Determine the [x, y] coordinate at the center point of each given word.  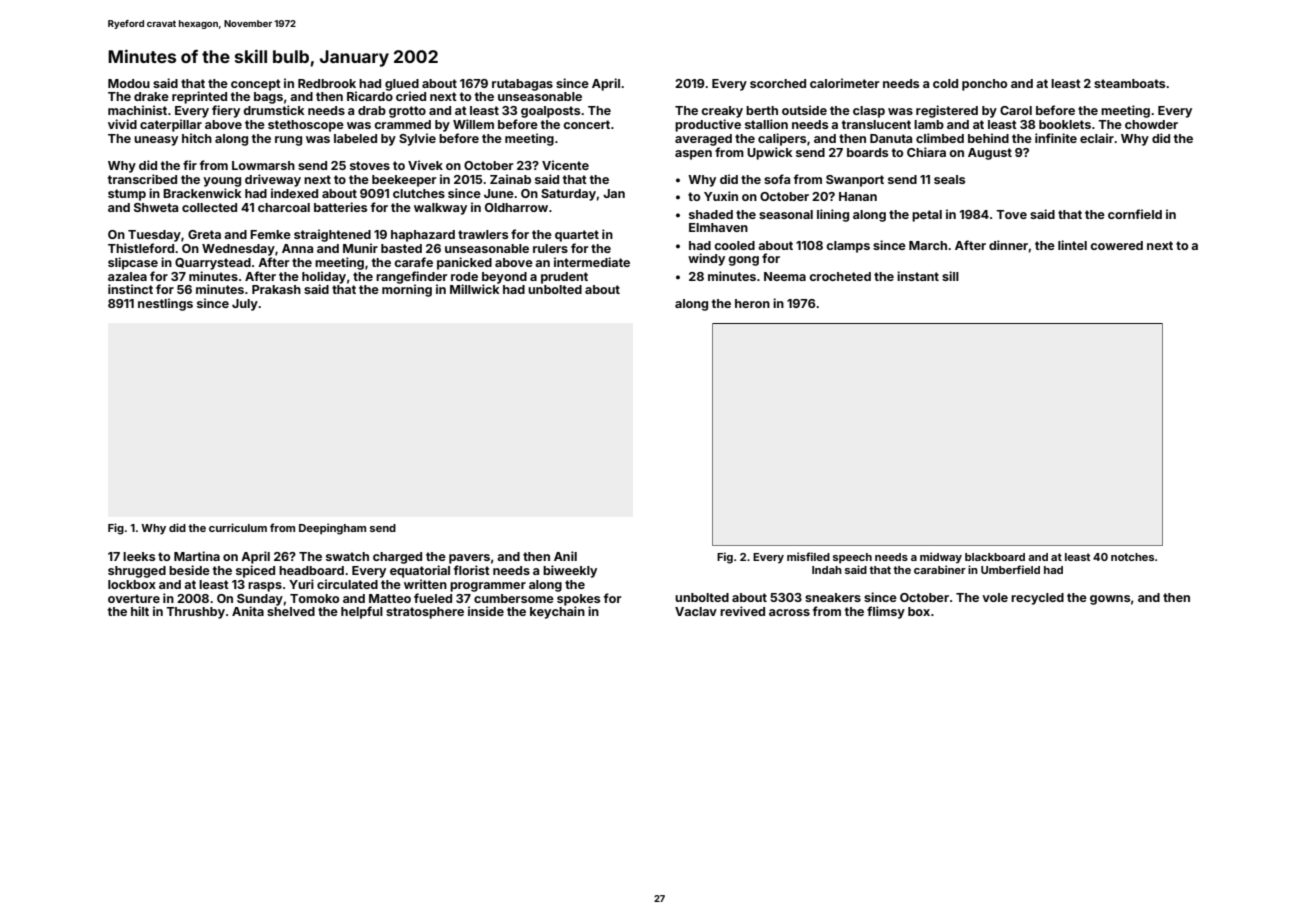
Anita [248, 611]
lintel [1072, 245]
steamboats [1129, 83]
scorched [778, 83]
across [789, 612]
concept [256, 85]
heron [752, 303]
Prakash [276, 289]
